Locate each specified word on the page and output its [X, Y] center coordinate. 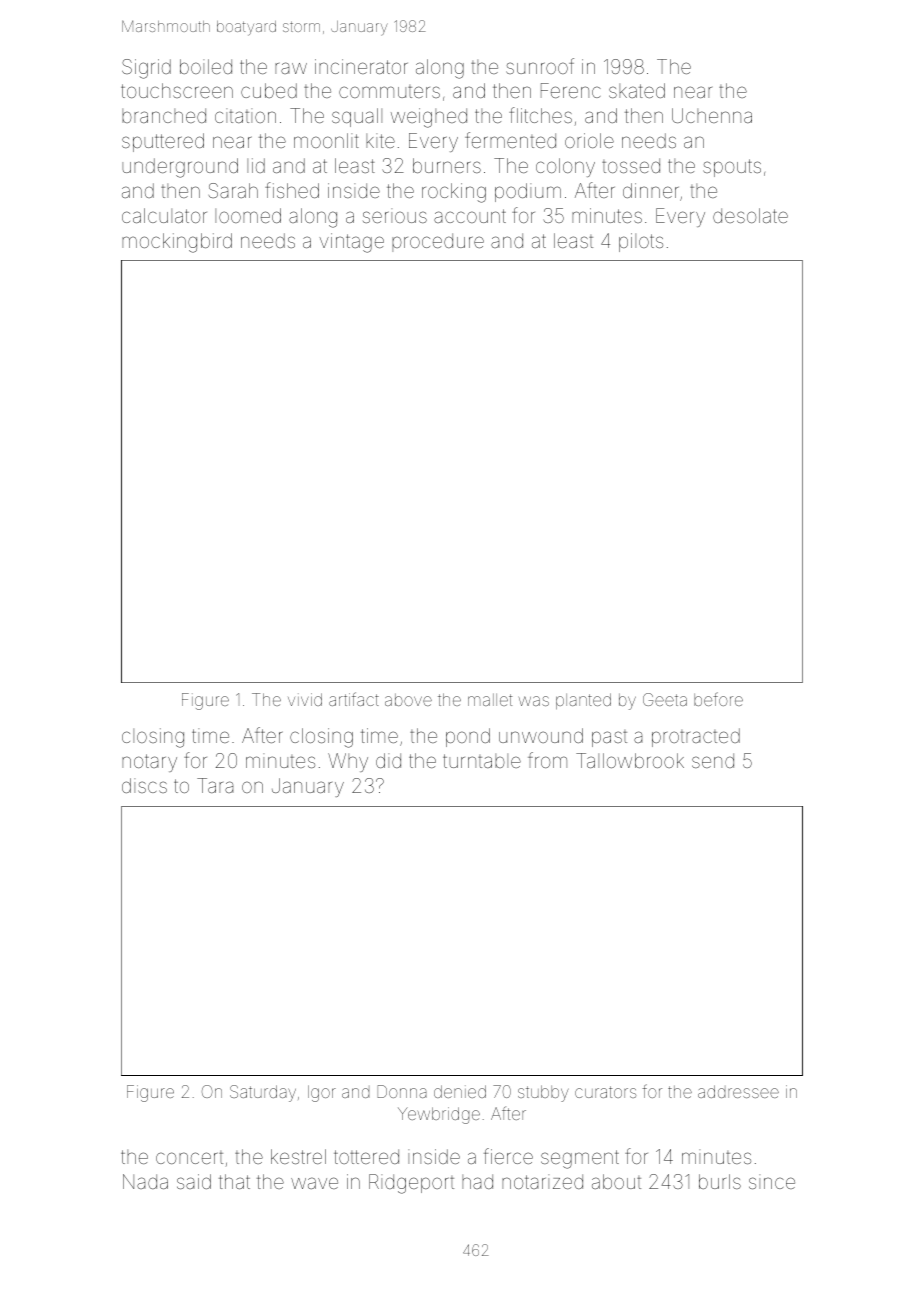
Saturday [263, 1093]
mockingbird [177, 243]
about [616, 1181]
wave [314, 1183]
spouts [732, 168]
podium [528, 192]
